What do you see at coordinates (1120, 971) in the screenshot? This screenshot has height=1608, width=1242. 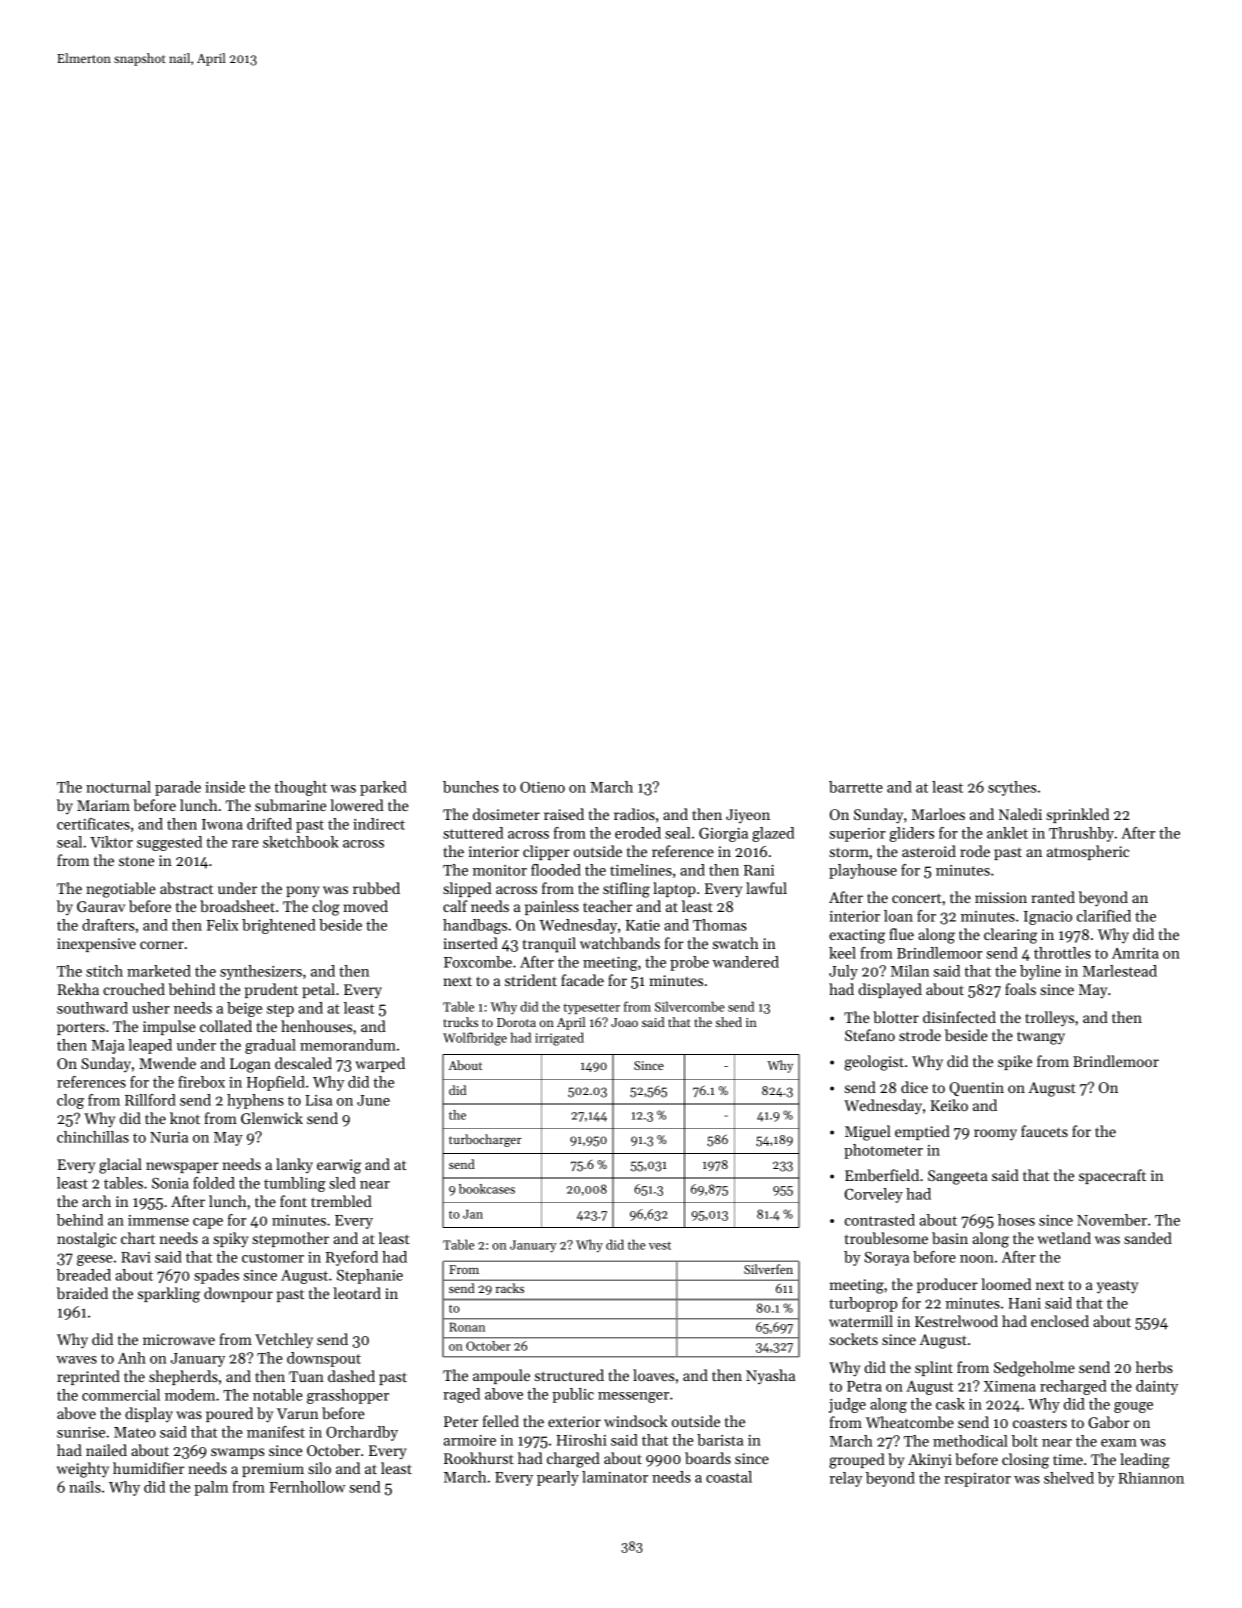 I see `Marlestead` at bounding box center [1120, 971].
